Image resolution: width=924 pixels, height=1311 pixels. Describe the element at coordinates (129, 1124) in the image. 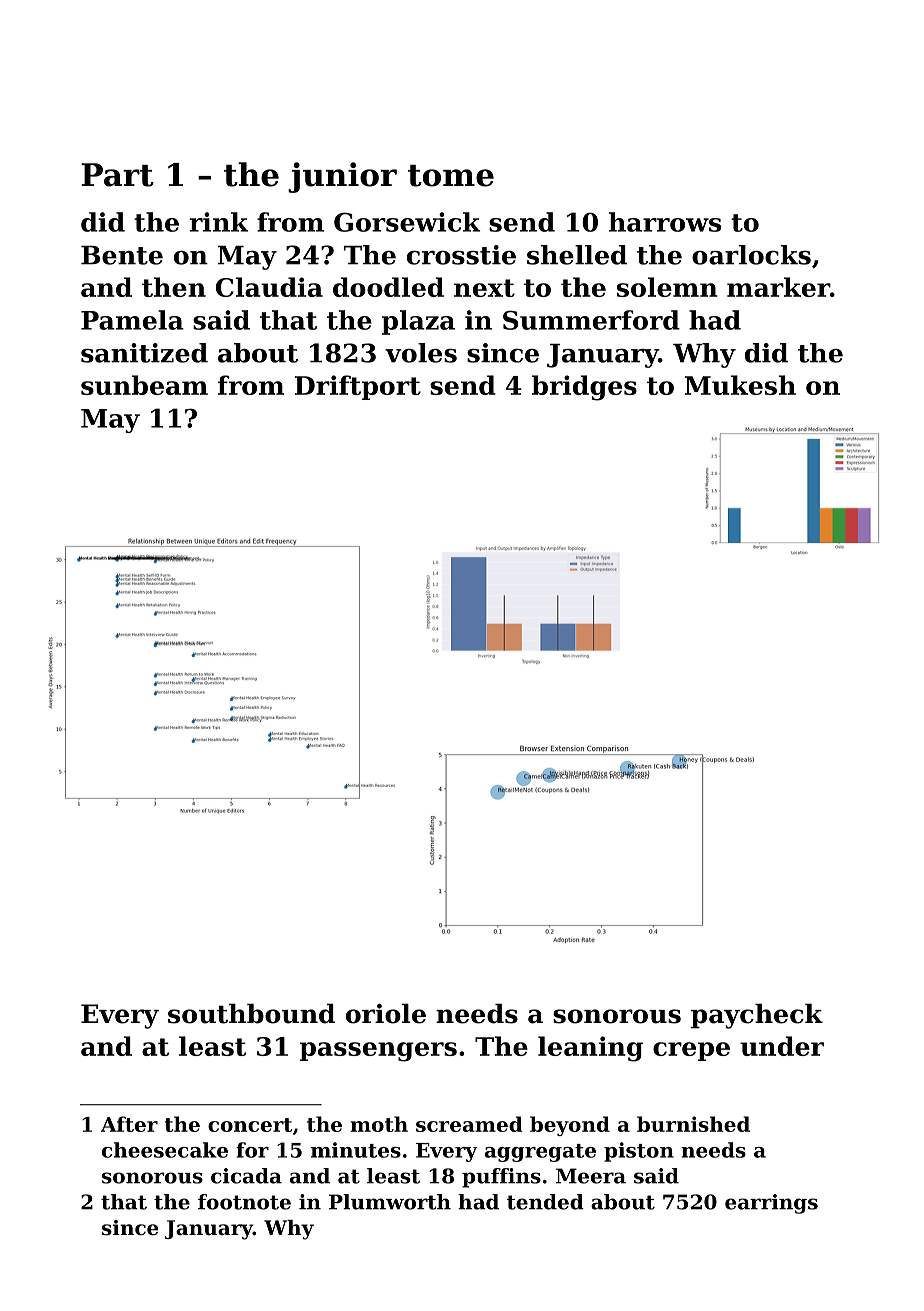

I see `After` at that location.
